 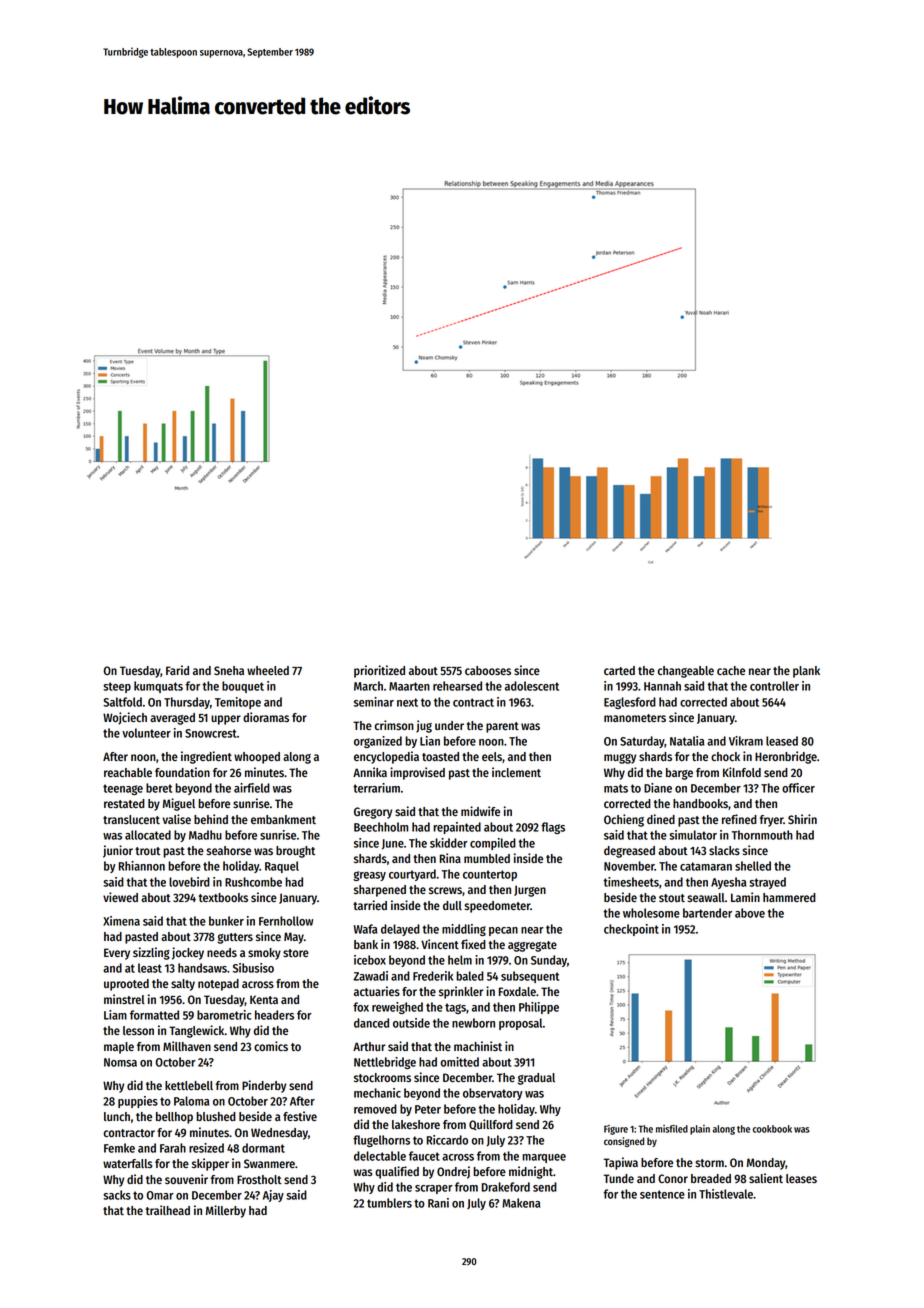 What do you see at coordinates (687, 741) in the image?
I see `Natalia` at bounding box center [687, 741].
